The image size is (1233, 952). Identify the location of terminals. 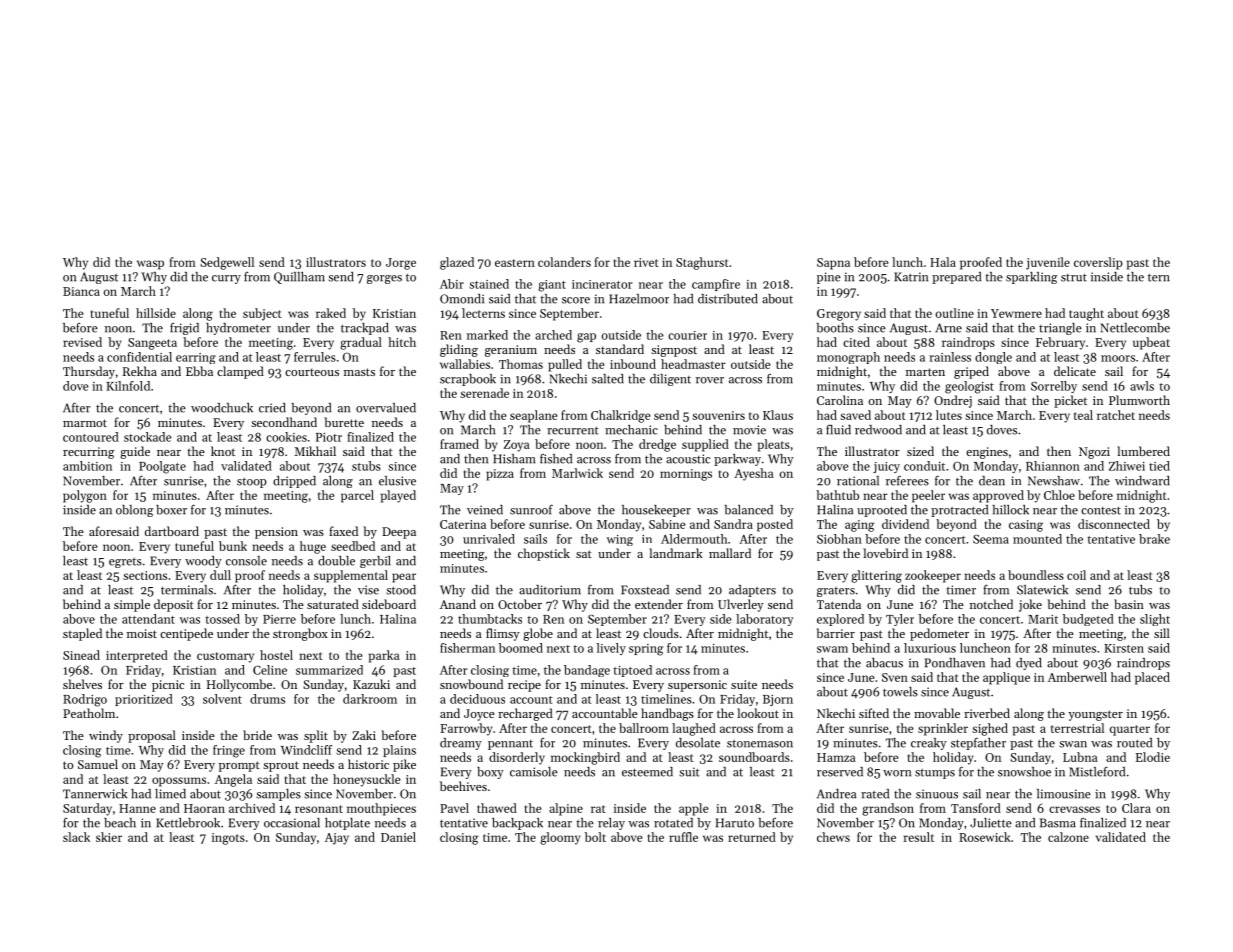
(187, 590).
